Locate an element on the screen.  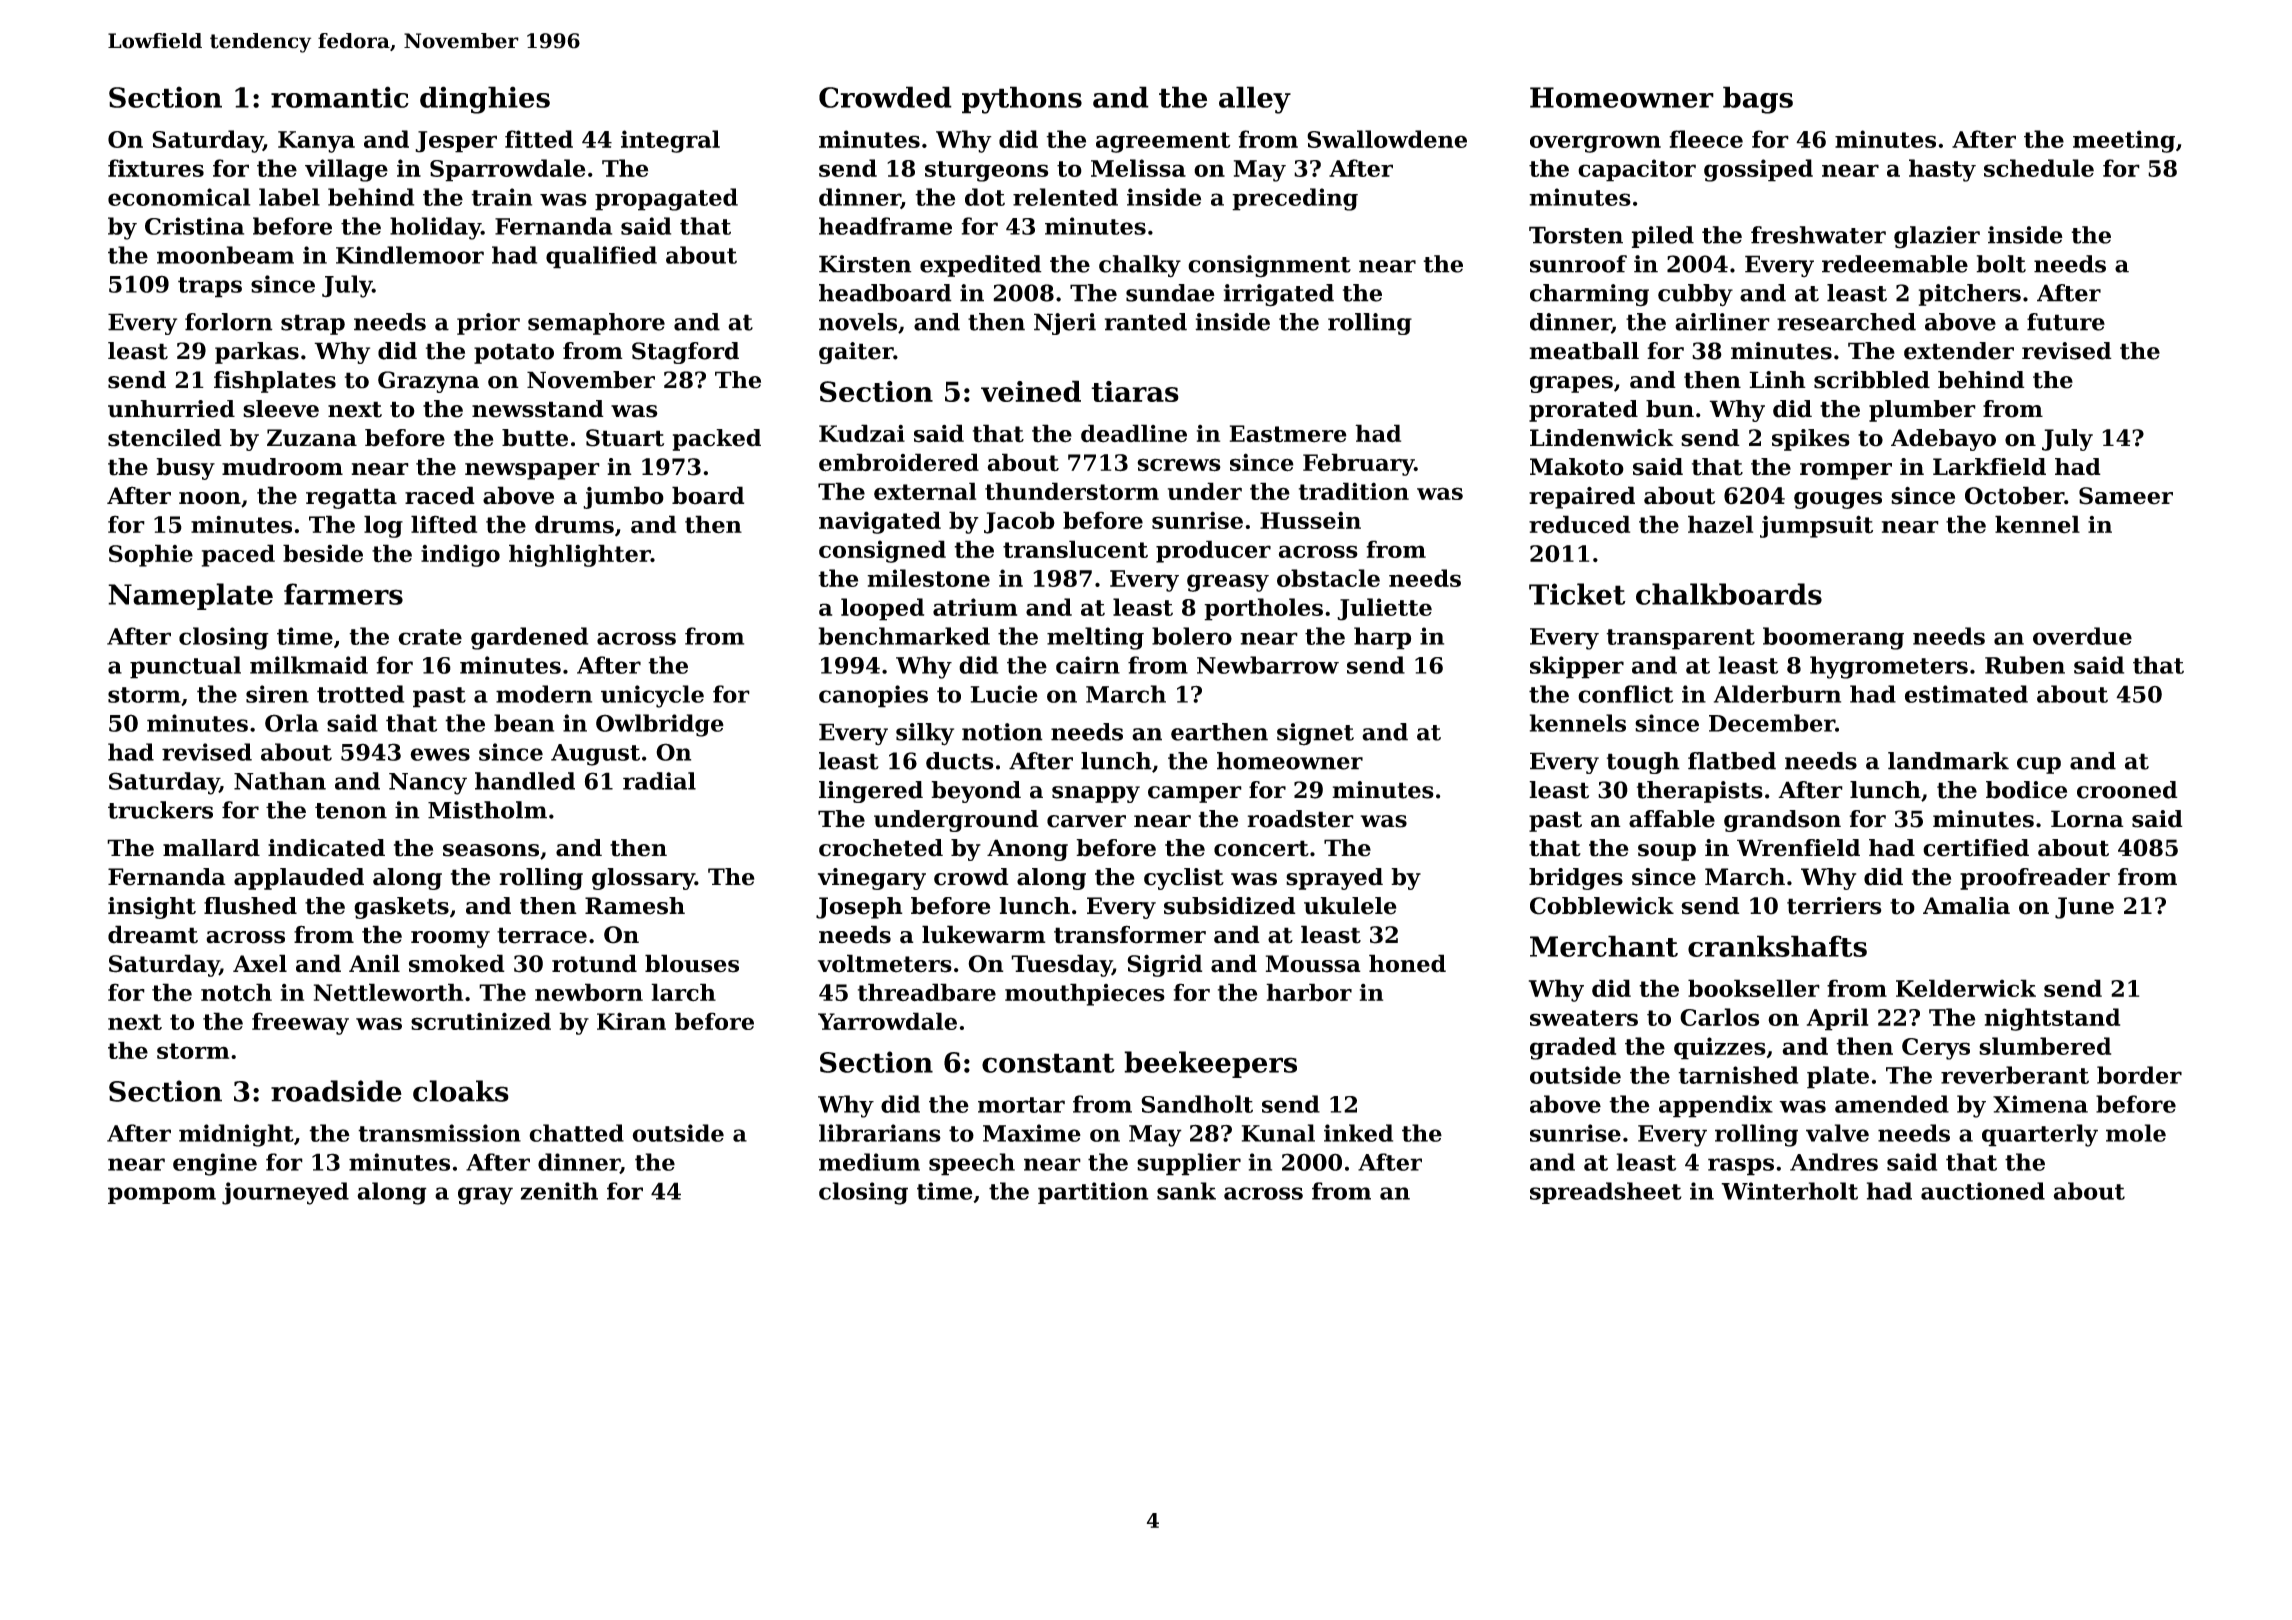
noon is located at coordinates (210, 498).
